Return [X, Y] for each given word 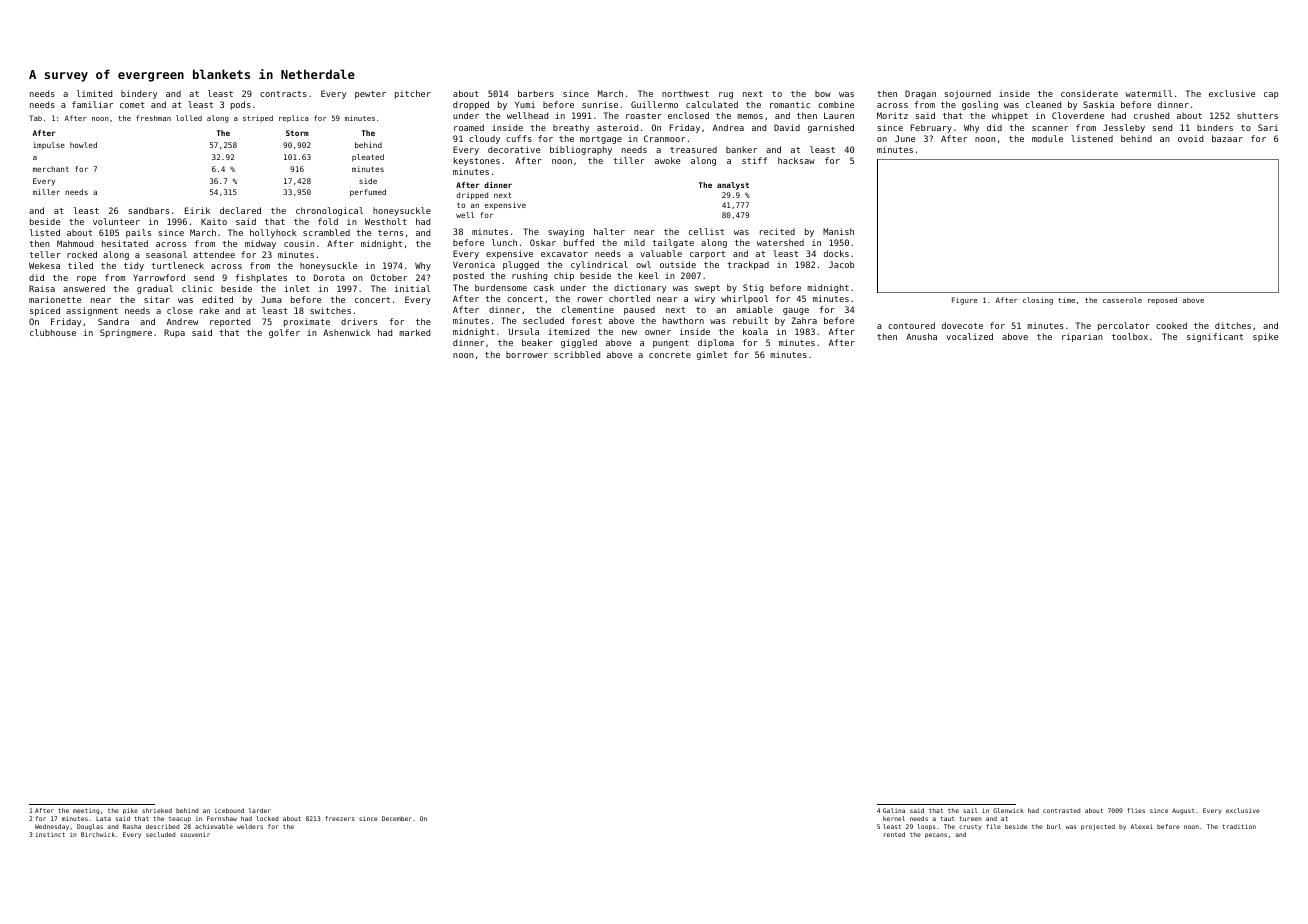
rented [894, 834]
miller [46, 192]
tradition [1239, 826]
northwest [685, 93]
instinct [50, 834]
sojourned [967, 94]
